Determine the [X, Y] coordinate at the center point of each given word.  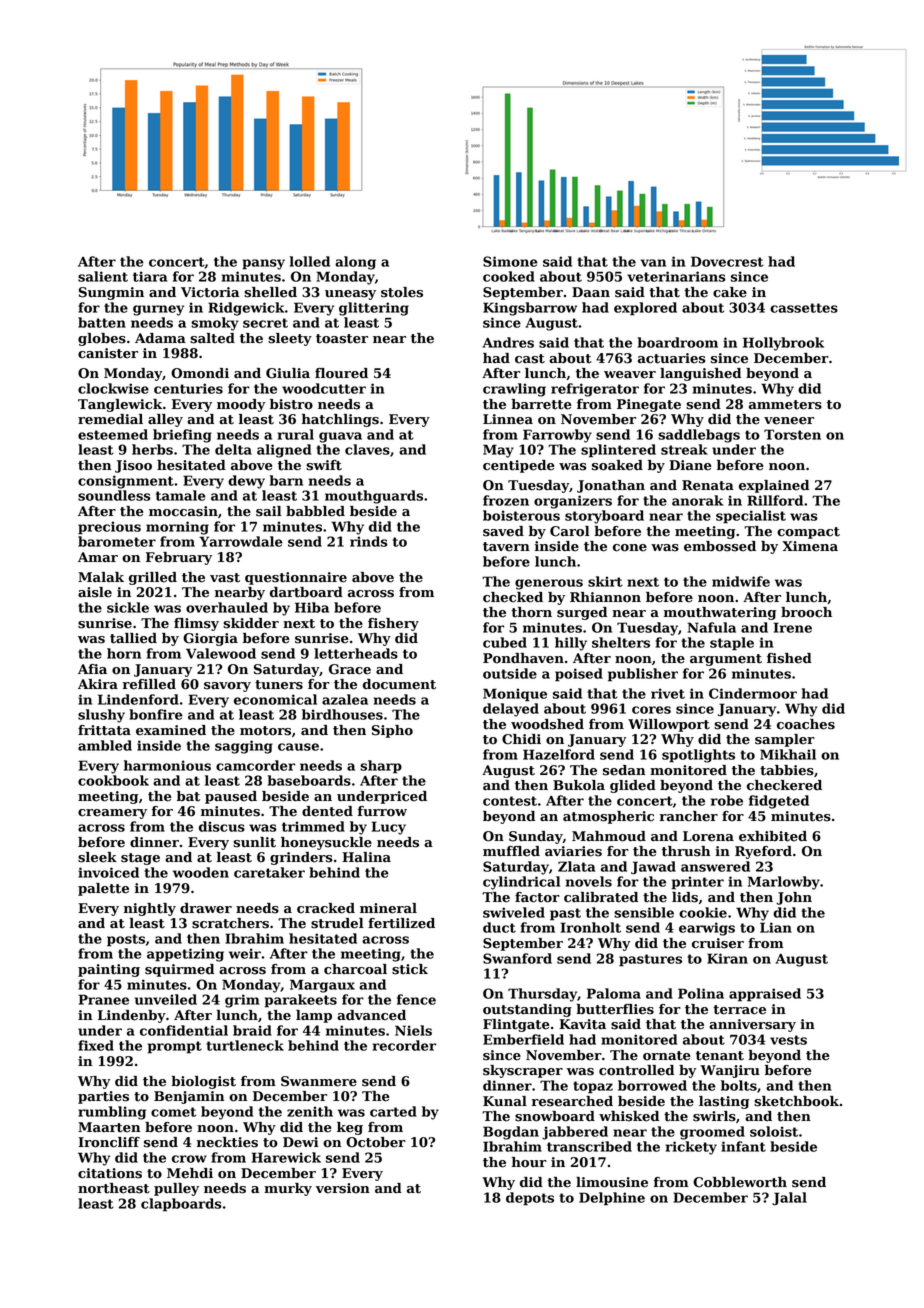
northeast [114, 1188]
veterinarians [676, 276]
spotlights [698, 756]
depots [530, 1199]
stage [140, 859]
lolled [310, 261]
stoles [402, 292]
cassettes [804, 308]
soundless [114, 495]
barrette [541, 404]
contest [510, 801]
